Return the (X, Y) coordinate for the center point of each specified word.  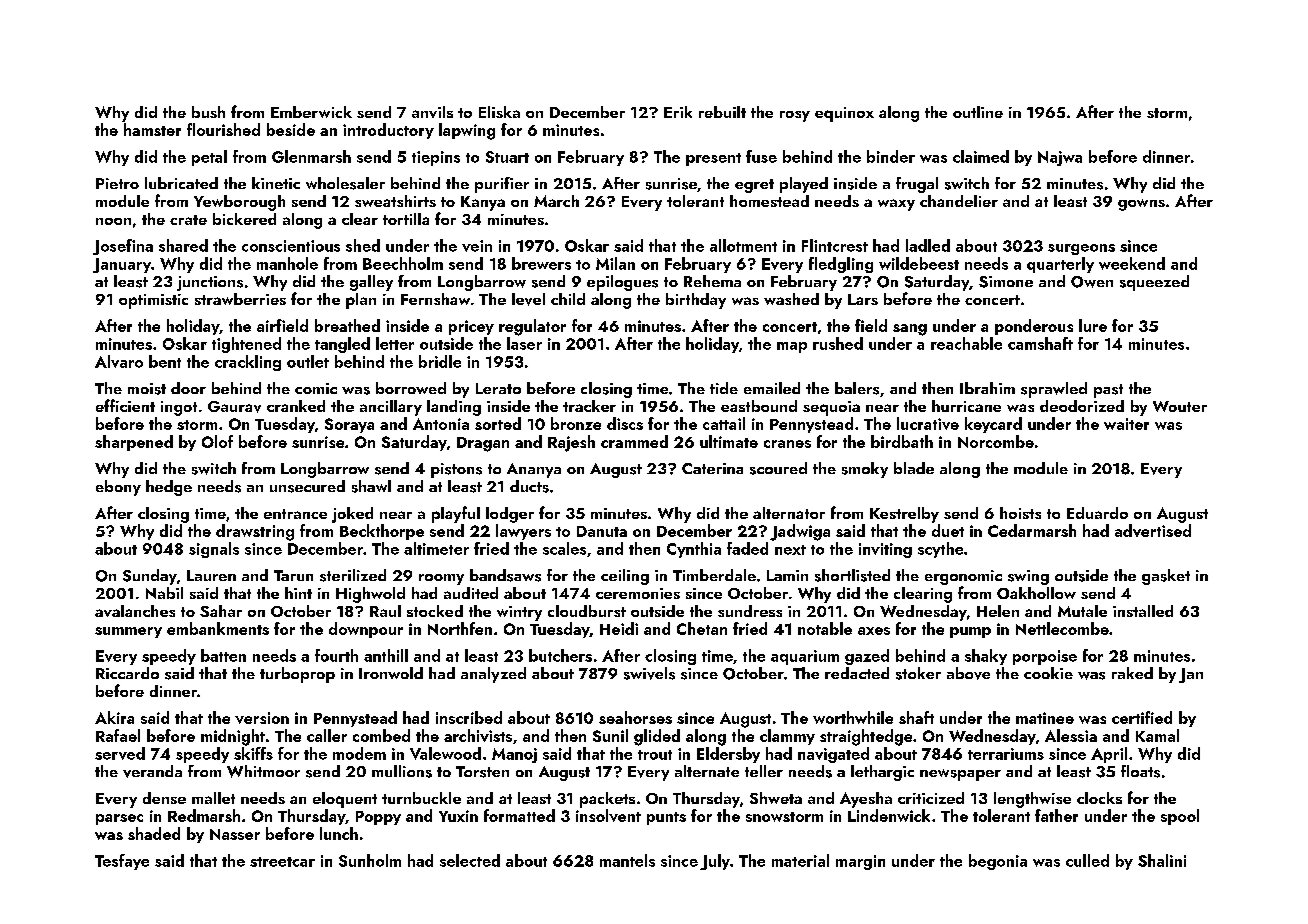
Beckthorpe (382, 532)
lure (1093, 325)
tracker (589, 406)
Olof (217, 441)
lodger (510, 515)
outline (978, 112)
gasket (1166, 577)
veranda (152, 771)
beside (291, 129)
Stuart (507, 157)
